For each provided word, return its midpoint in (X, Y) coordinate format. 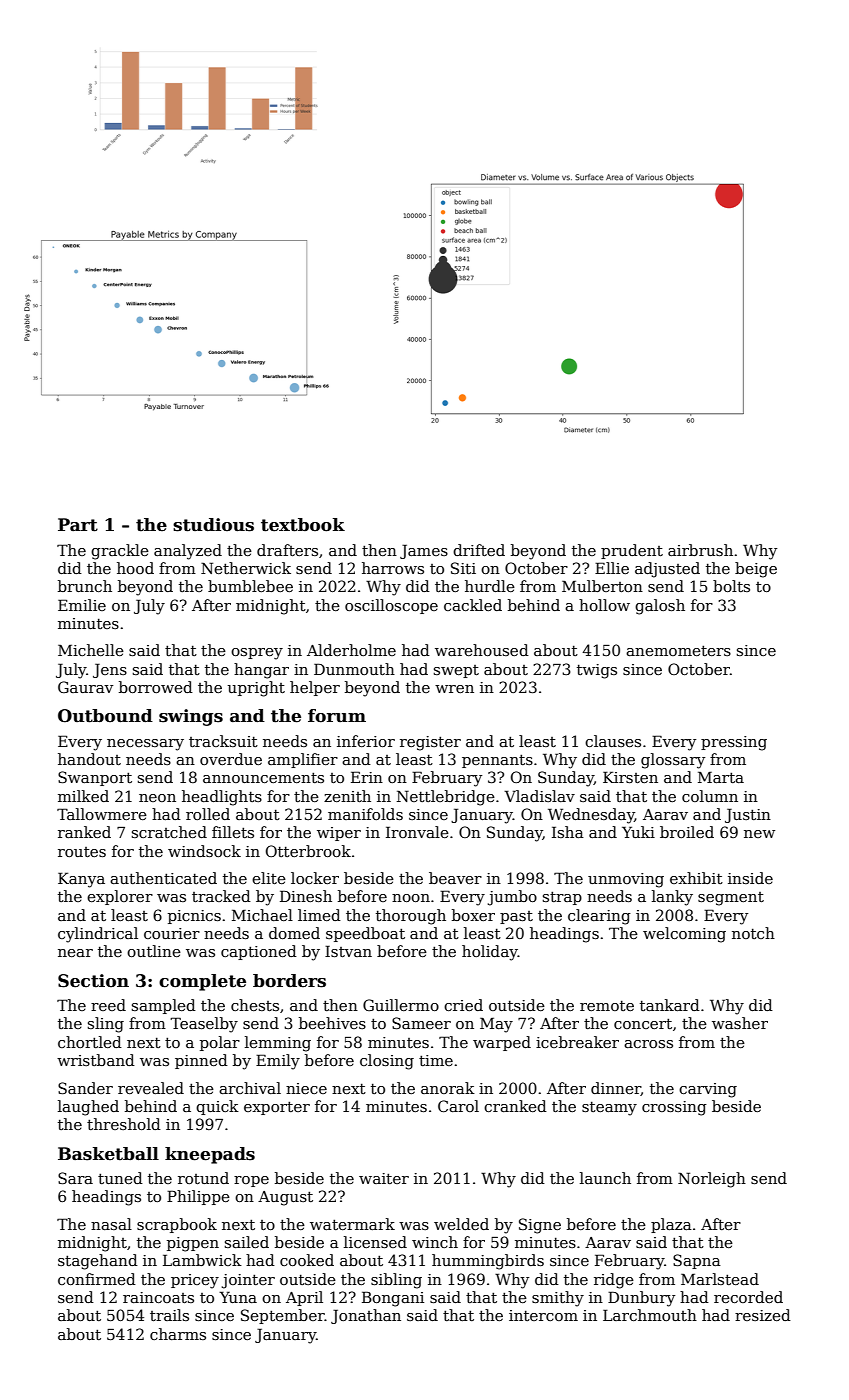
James (424, 551)
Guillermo (401, 1005)
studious (213, 525)
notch (753, 933)
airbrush (700, 550)
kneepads (210, 1155)
